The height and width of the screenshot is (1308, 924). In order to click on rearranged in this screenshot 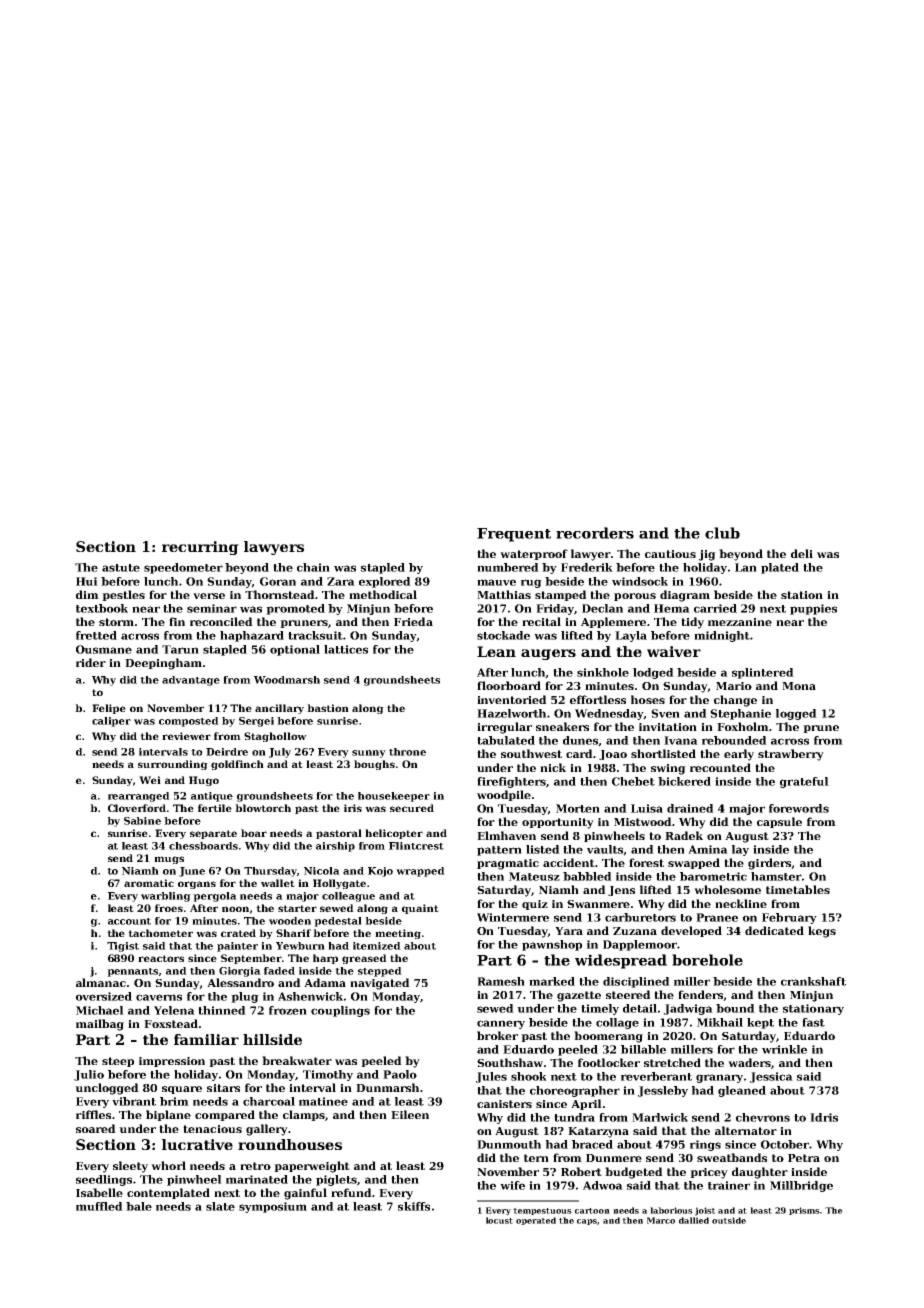, I will do `click(139, 797)`.
